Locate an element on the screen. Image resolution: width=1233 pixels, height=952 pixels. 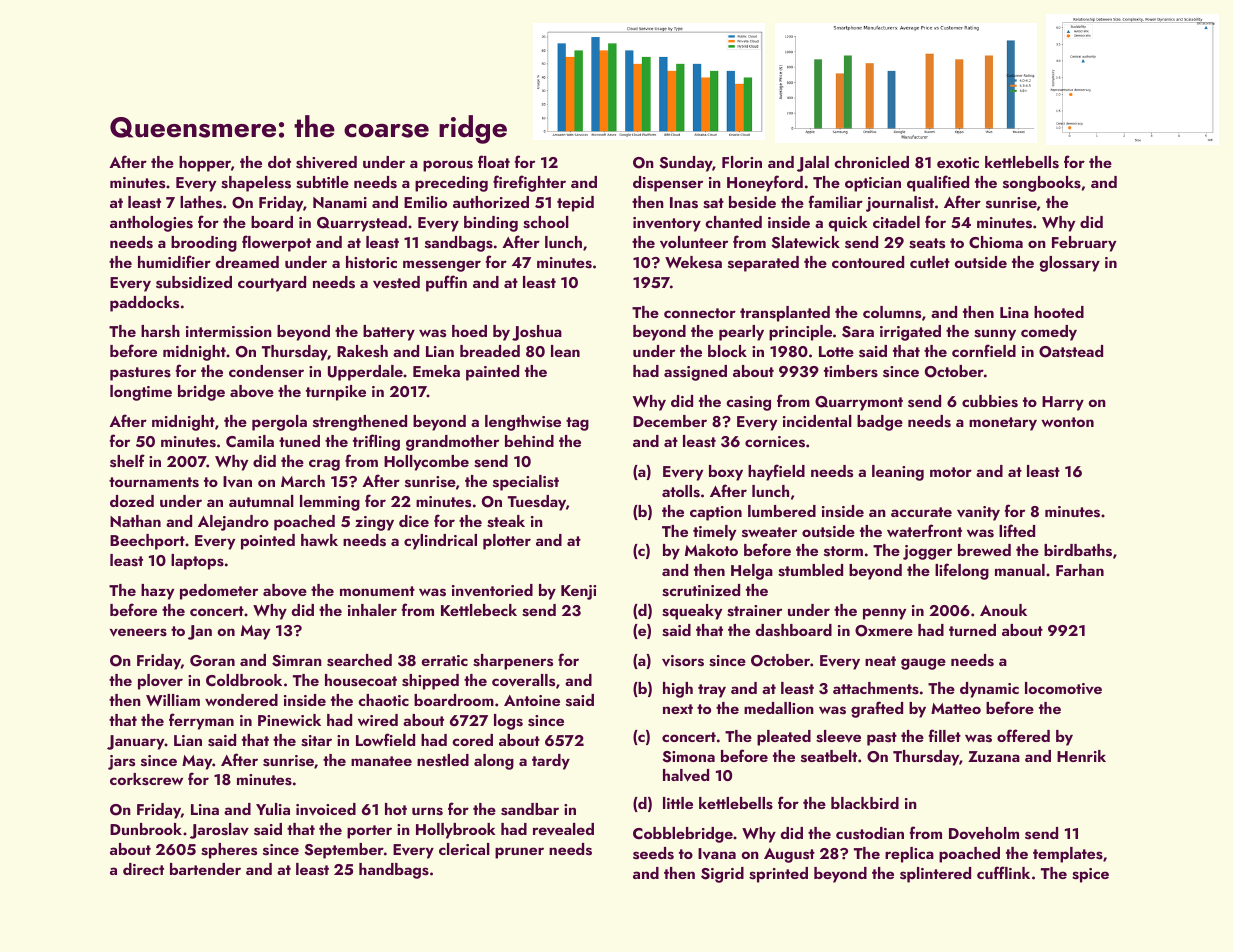
exotic is located at coordinates (958, 162).
